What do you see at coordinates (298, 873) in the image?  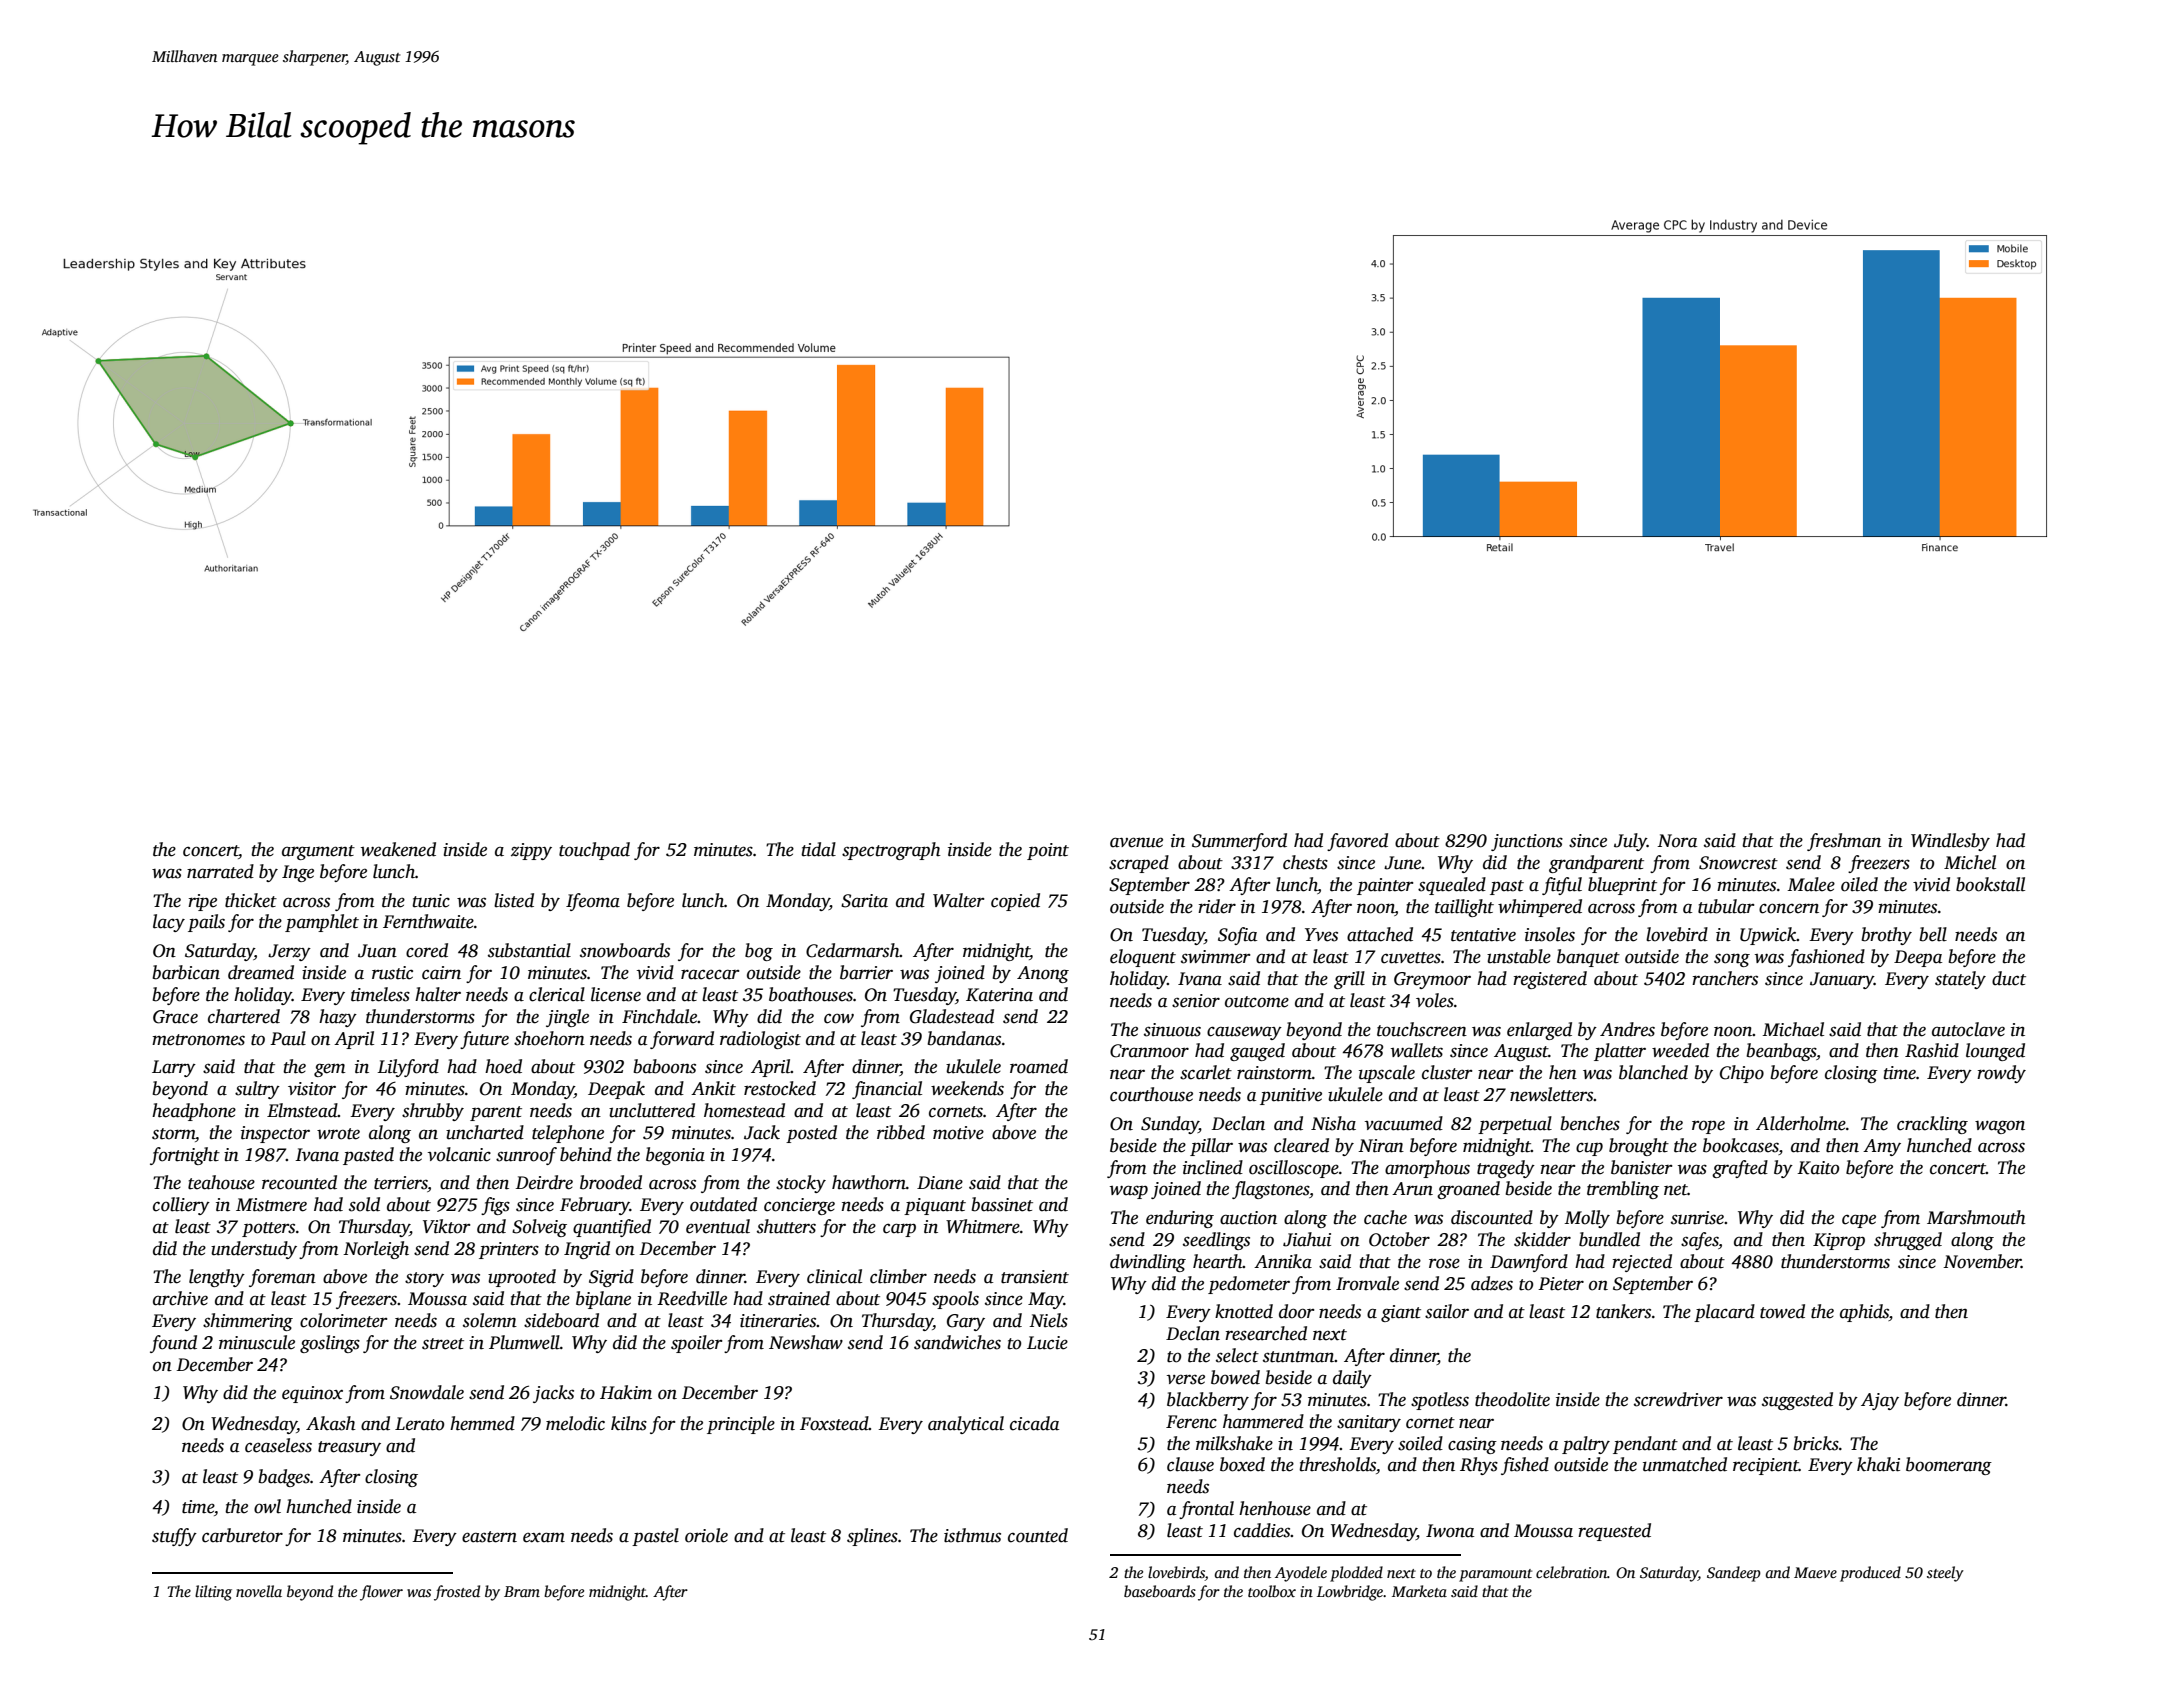 I see `Inge` at bounding box center [298, 873].
